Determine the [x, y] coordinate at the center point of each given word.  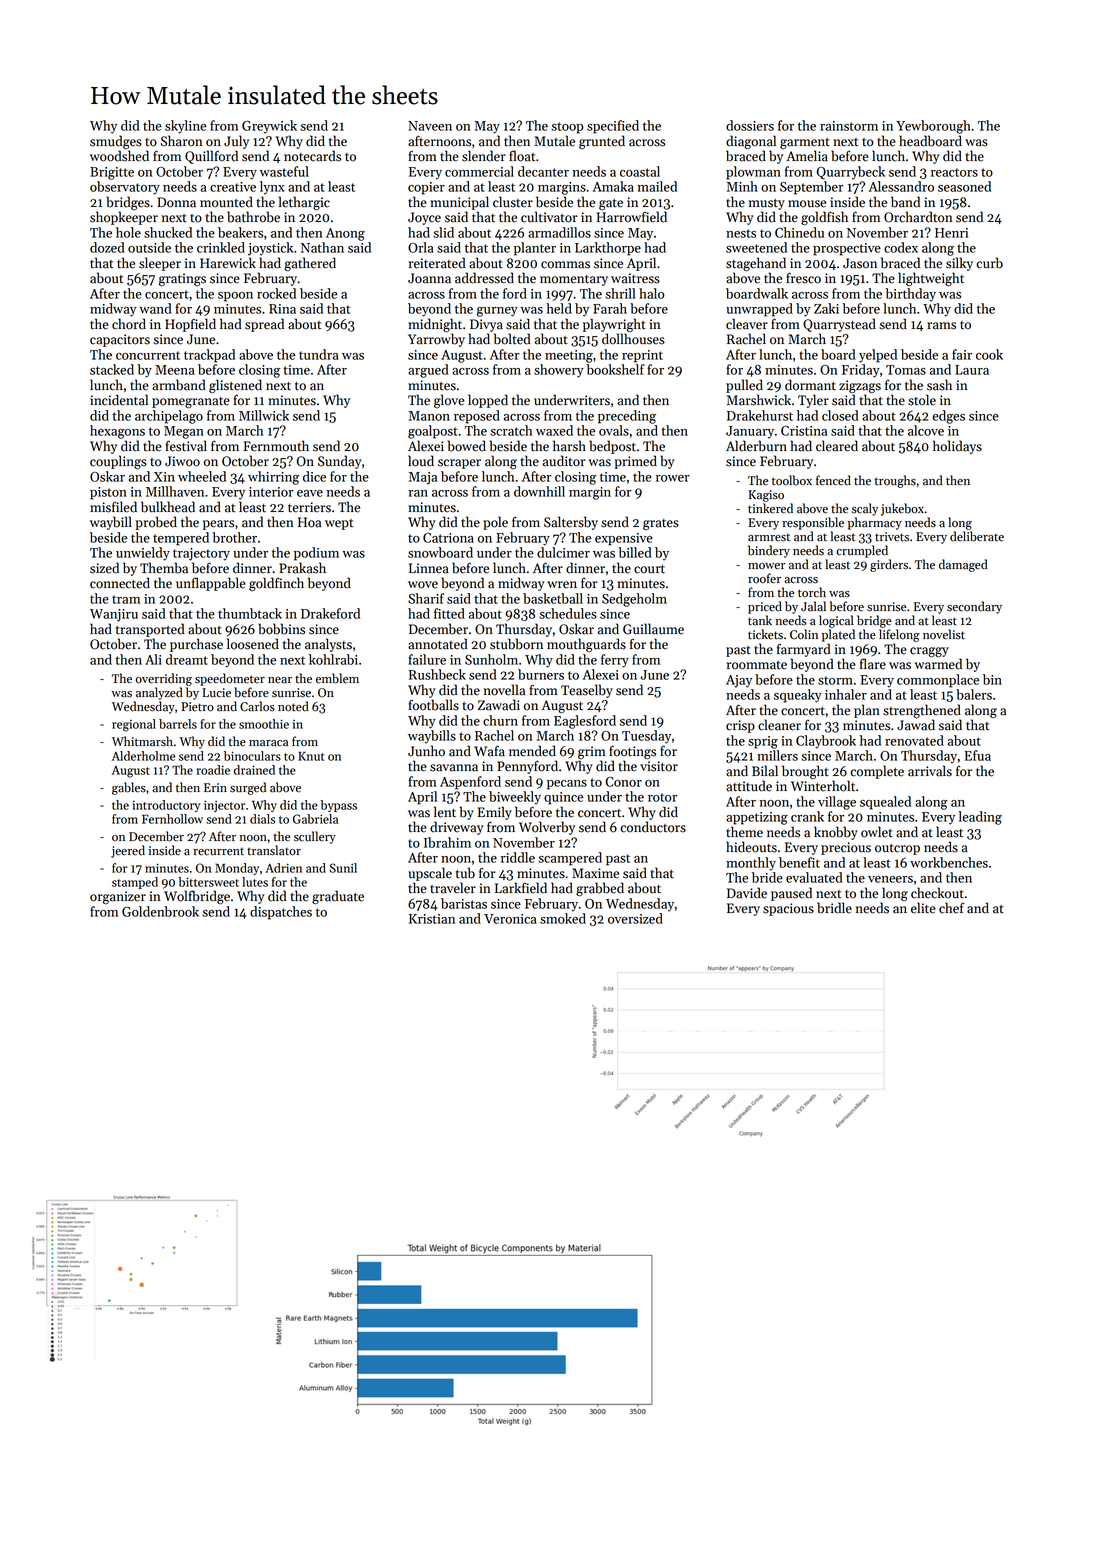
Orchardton [918, 217]
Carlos [257, 706]
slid [443, 232]
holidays [957, 447]
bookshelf [615, 369]
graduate [338, 897]
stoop [567, 128]
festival [186, 446]
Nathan [322, 247]
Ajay [739, 681]
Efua [977, 755]
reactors [954, 172]
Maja [423, 478]
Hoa [309, 522]
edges [948, 417]
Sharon [182, 141]
